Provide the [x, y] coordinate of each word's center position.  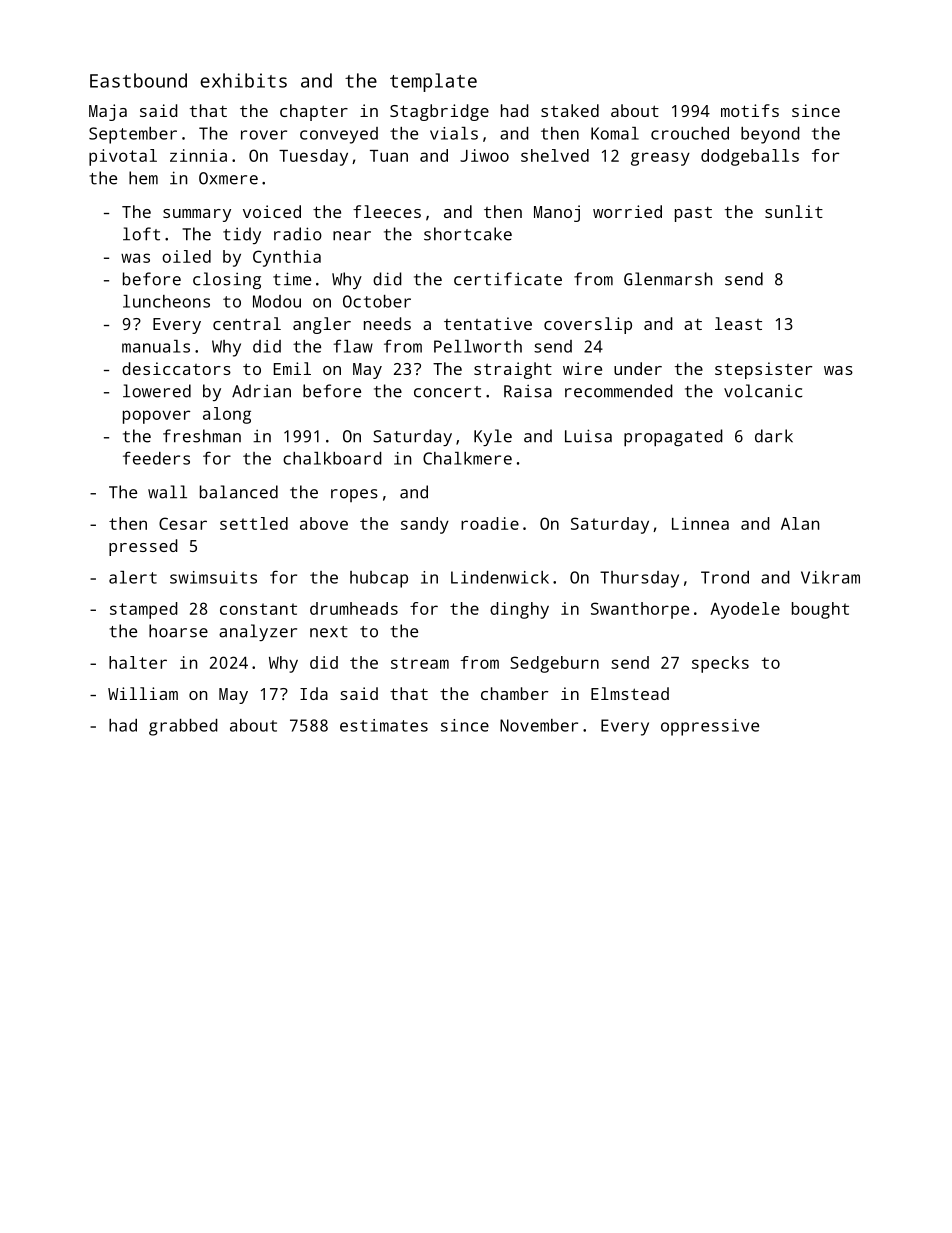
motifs [750, 110]
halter [138, 662]
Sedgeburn [554, 664]
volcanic [763, 391]
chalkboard [332, 458]
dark [774, 436]
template [433, 82]
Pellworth [478, 346]
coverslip [588, 325]
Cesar [183, 523]
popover [156, 417]
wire [582, 368]
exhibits [243, 80]
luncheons [166, 301]
